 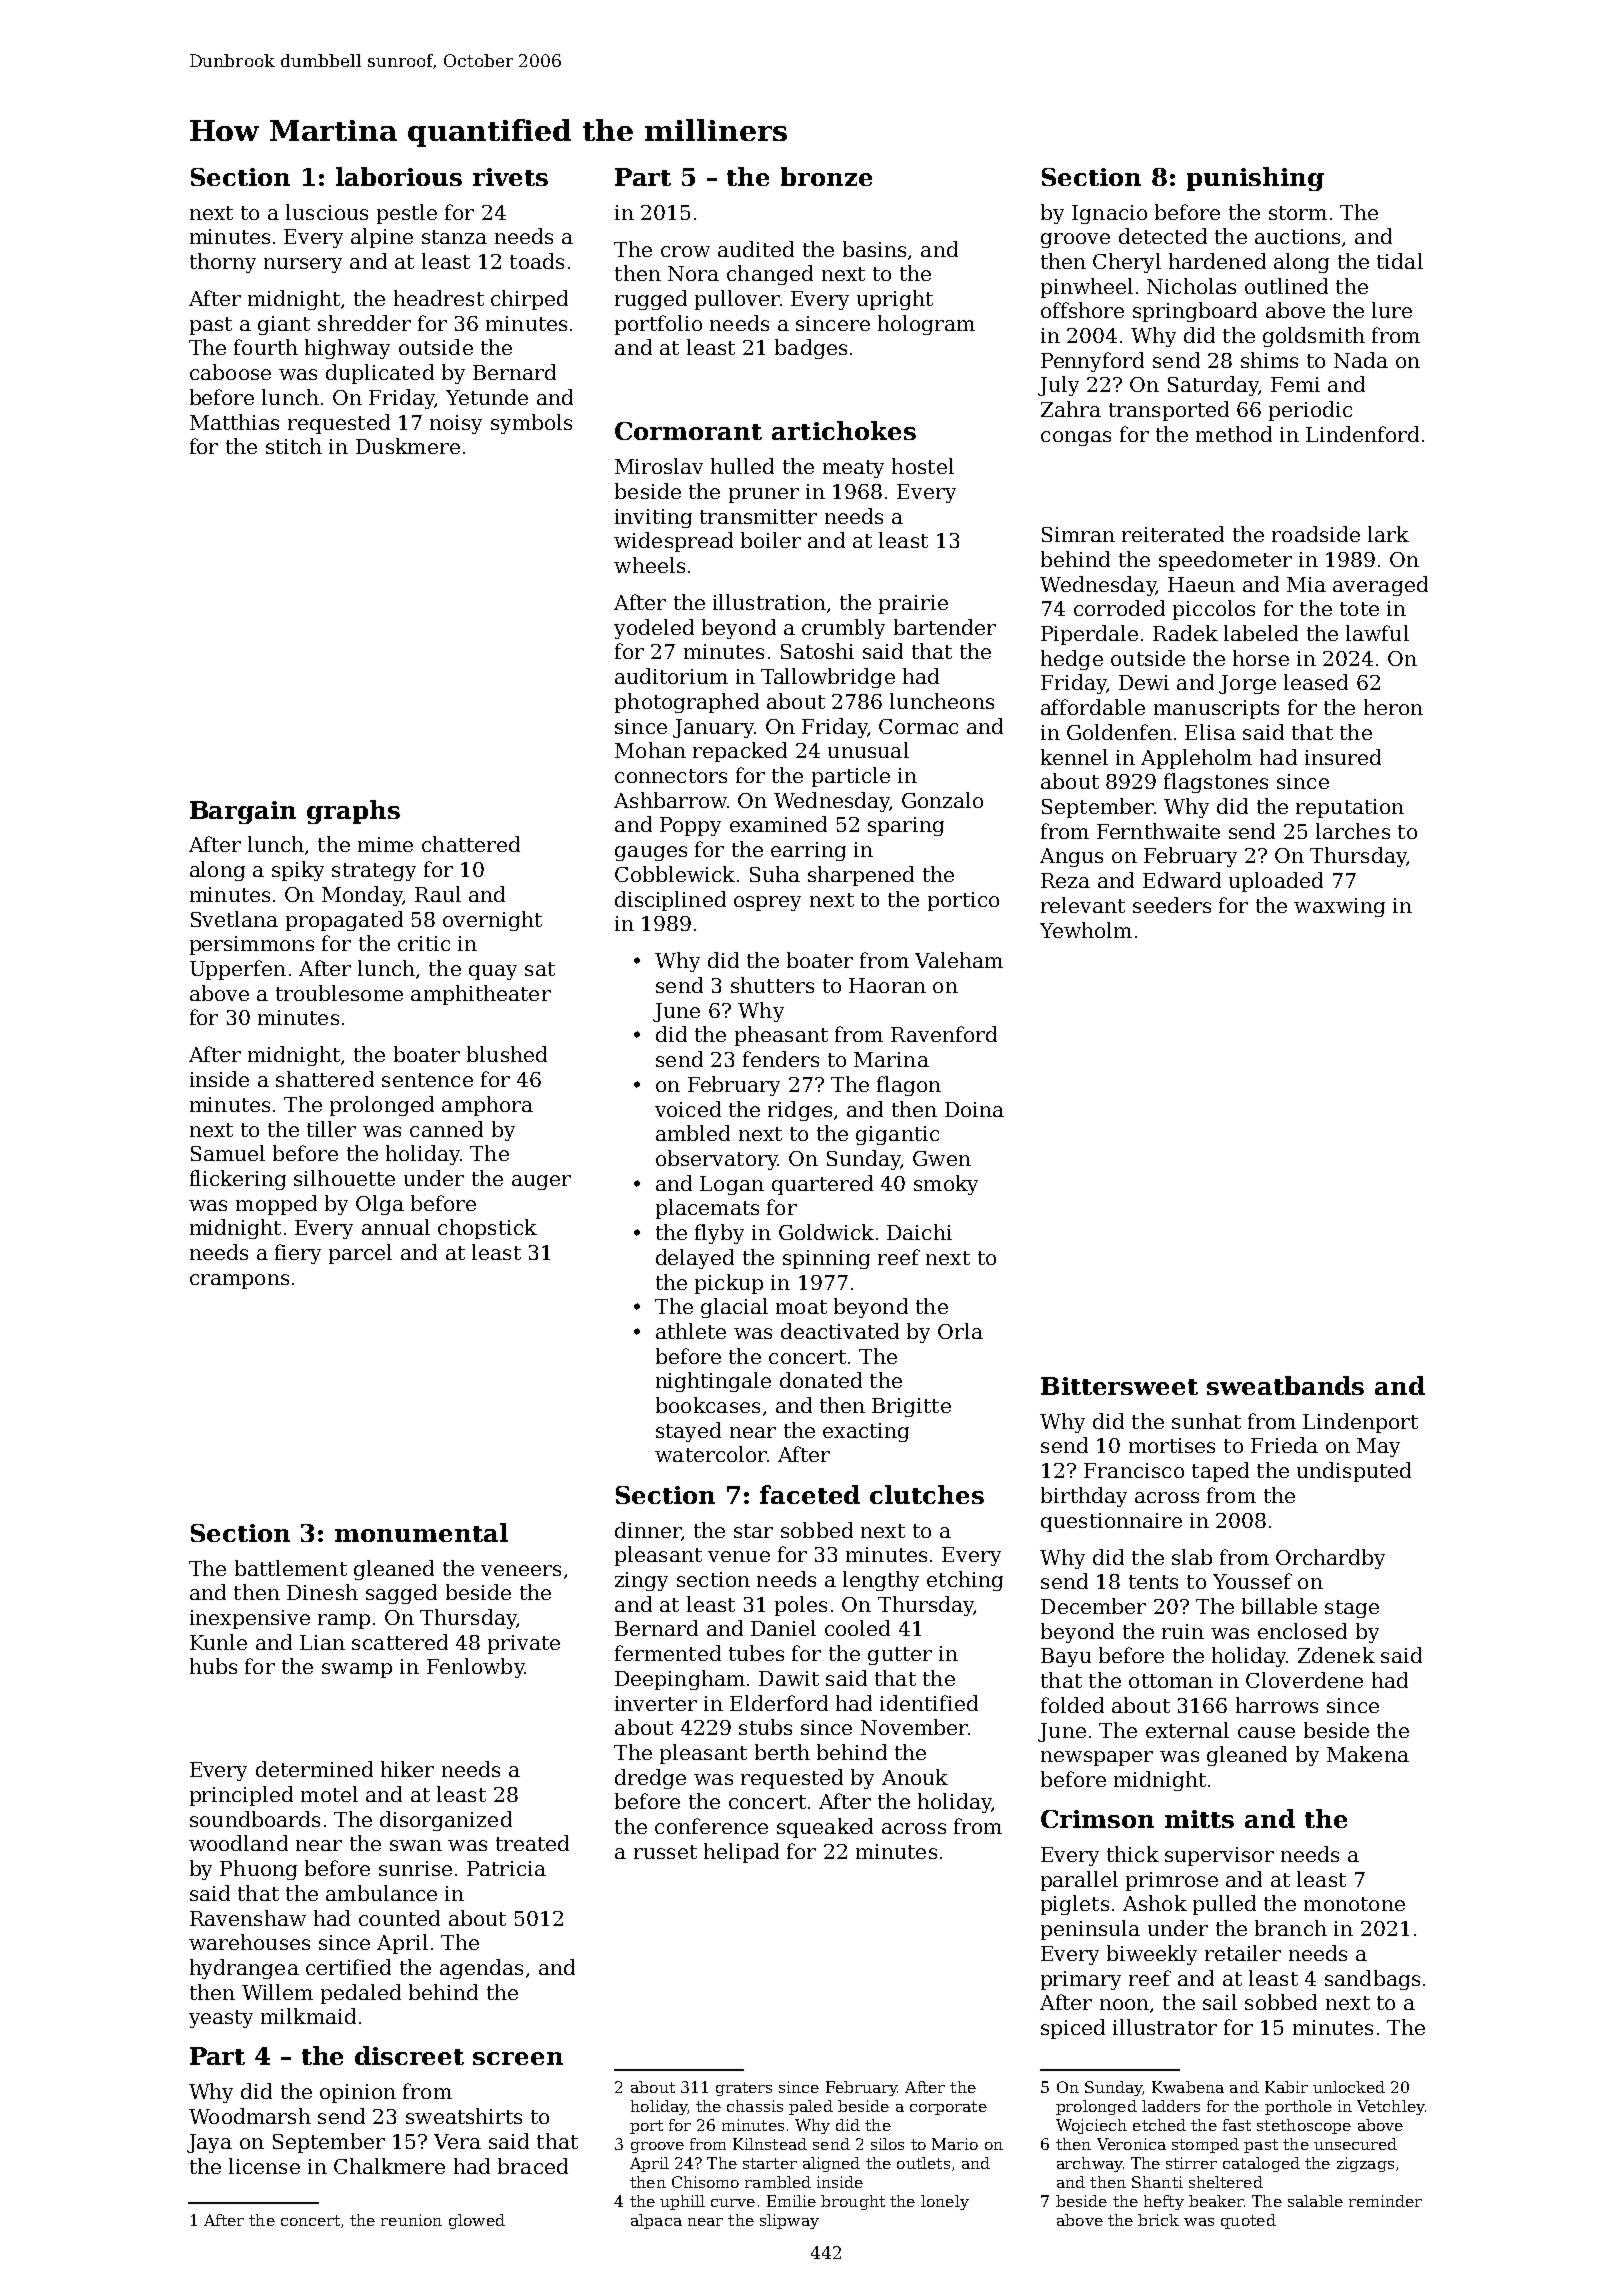 I want to click on Svetlana, so click(x=234, y=919).
